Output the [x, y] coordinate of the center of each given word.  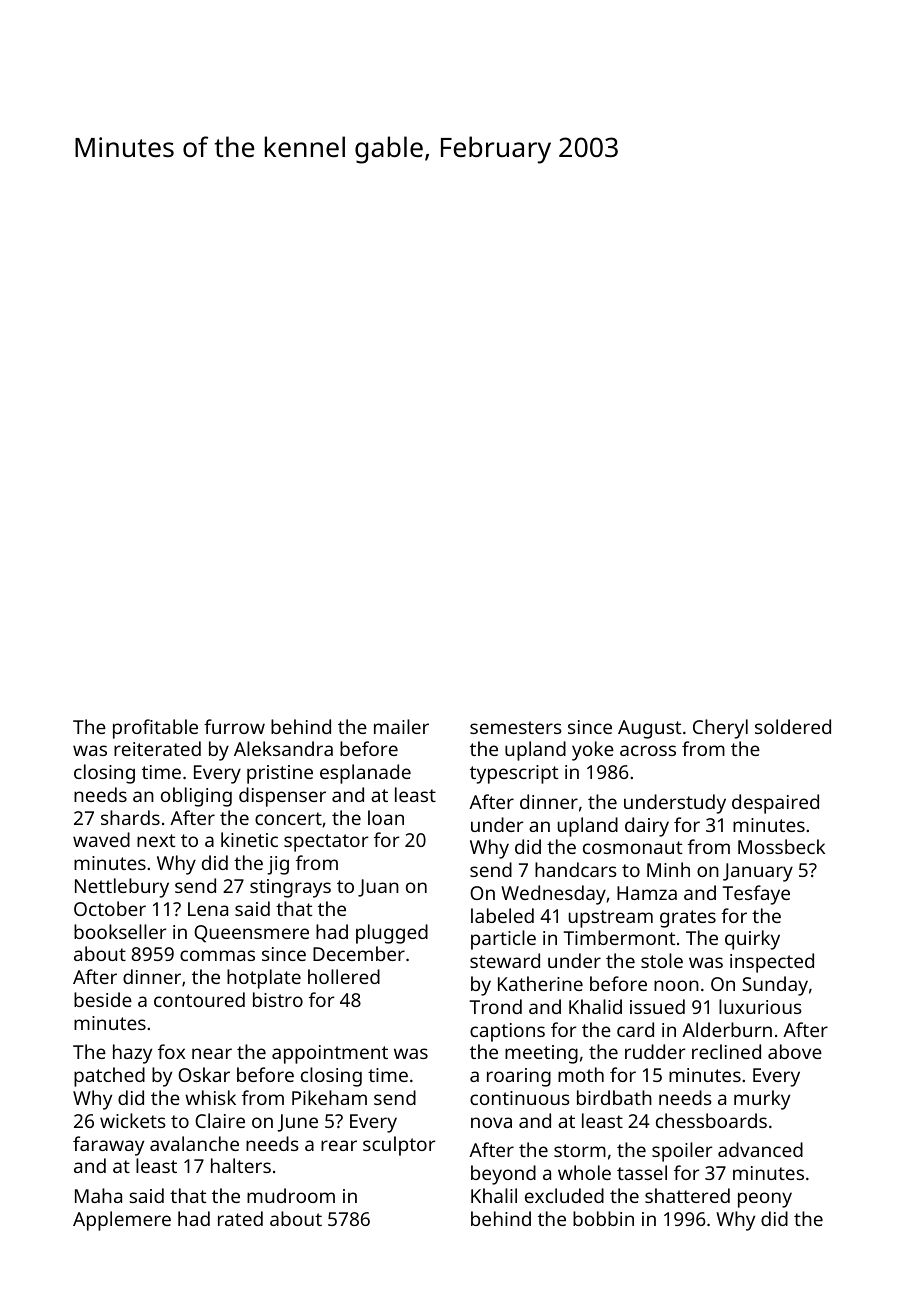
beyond [503, 1175]
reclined [726, 1051]
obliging [196, 797]
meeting [541, 1054]
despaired [775, 804]
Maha [98, 1195]
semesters [516, 727]
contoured [199, 999]
